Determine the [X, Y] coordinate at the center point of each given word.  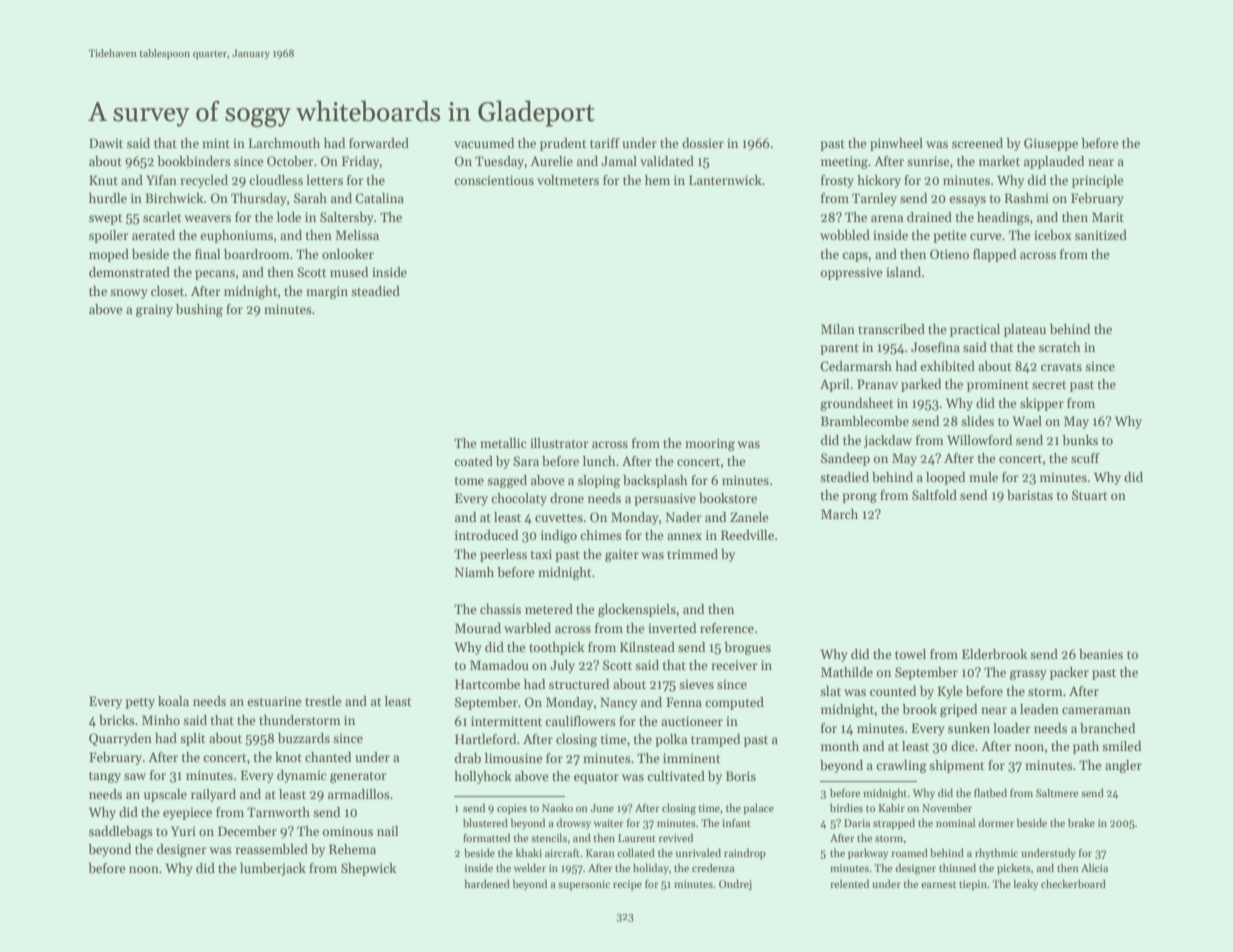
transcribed [891, 329]
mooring [710, 444]
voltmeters [568, 180]
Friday [360, 162]
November [947, 807]
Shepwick [368, 869]
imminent [692, 758]
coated [473, 461]
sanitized [1101, 235]
